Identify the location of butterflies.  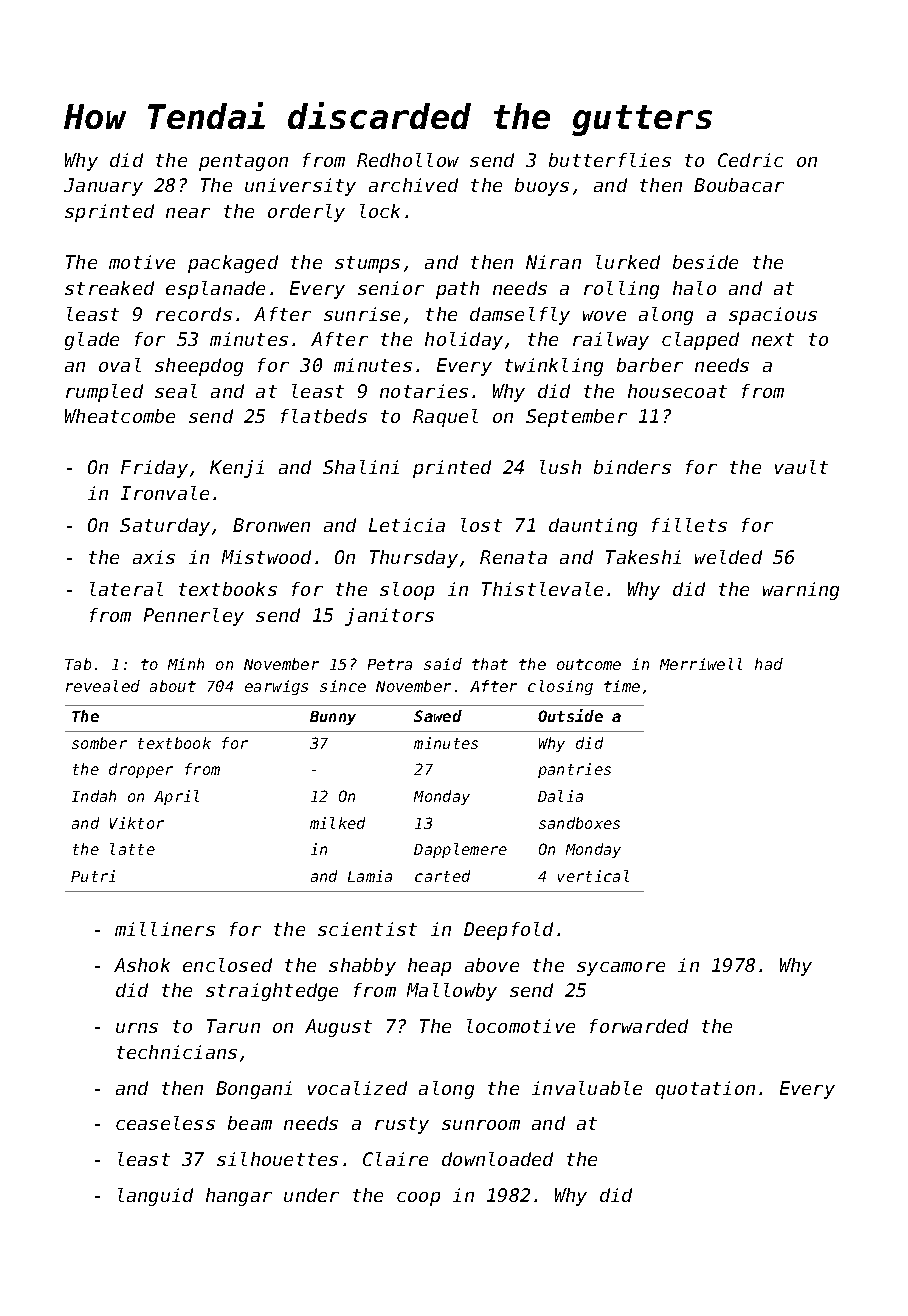
(610, 160).
